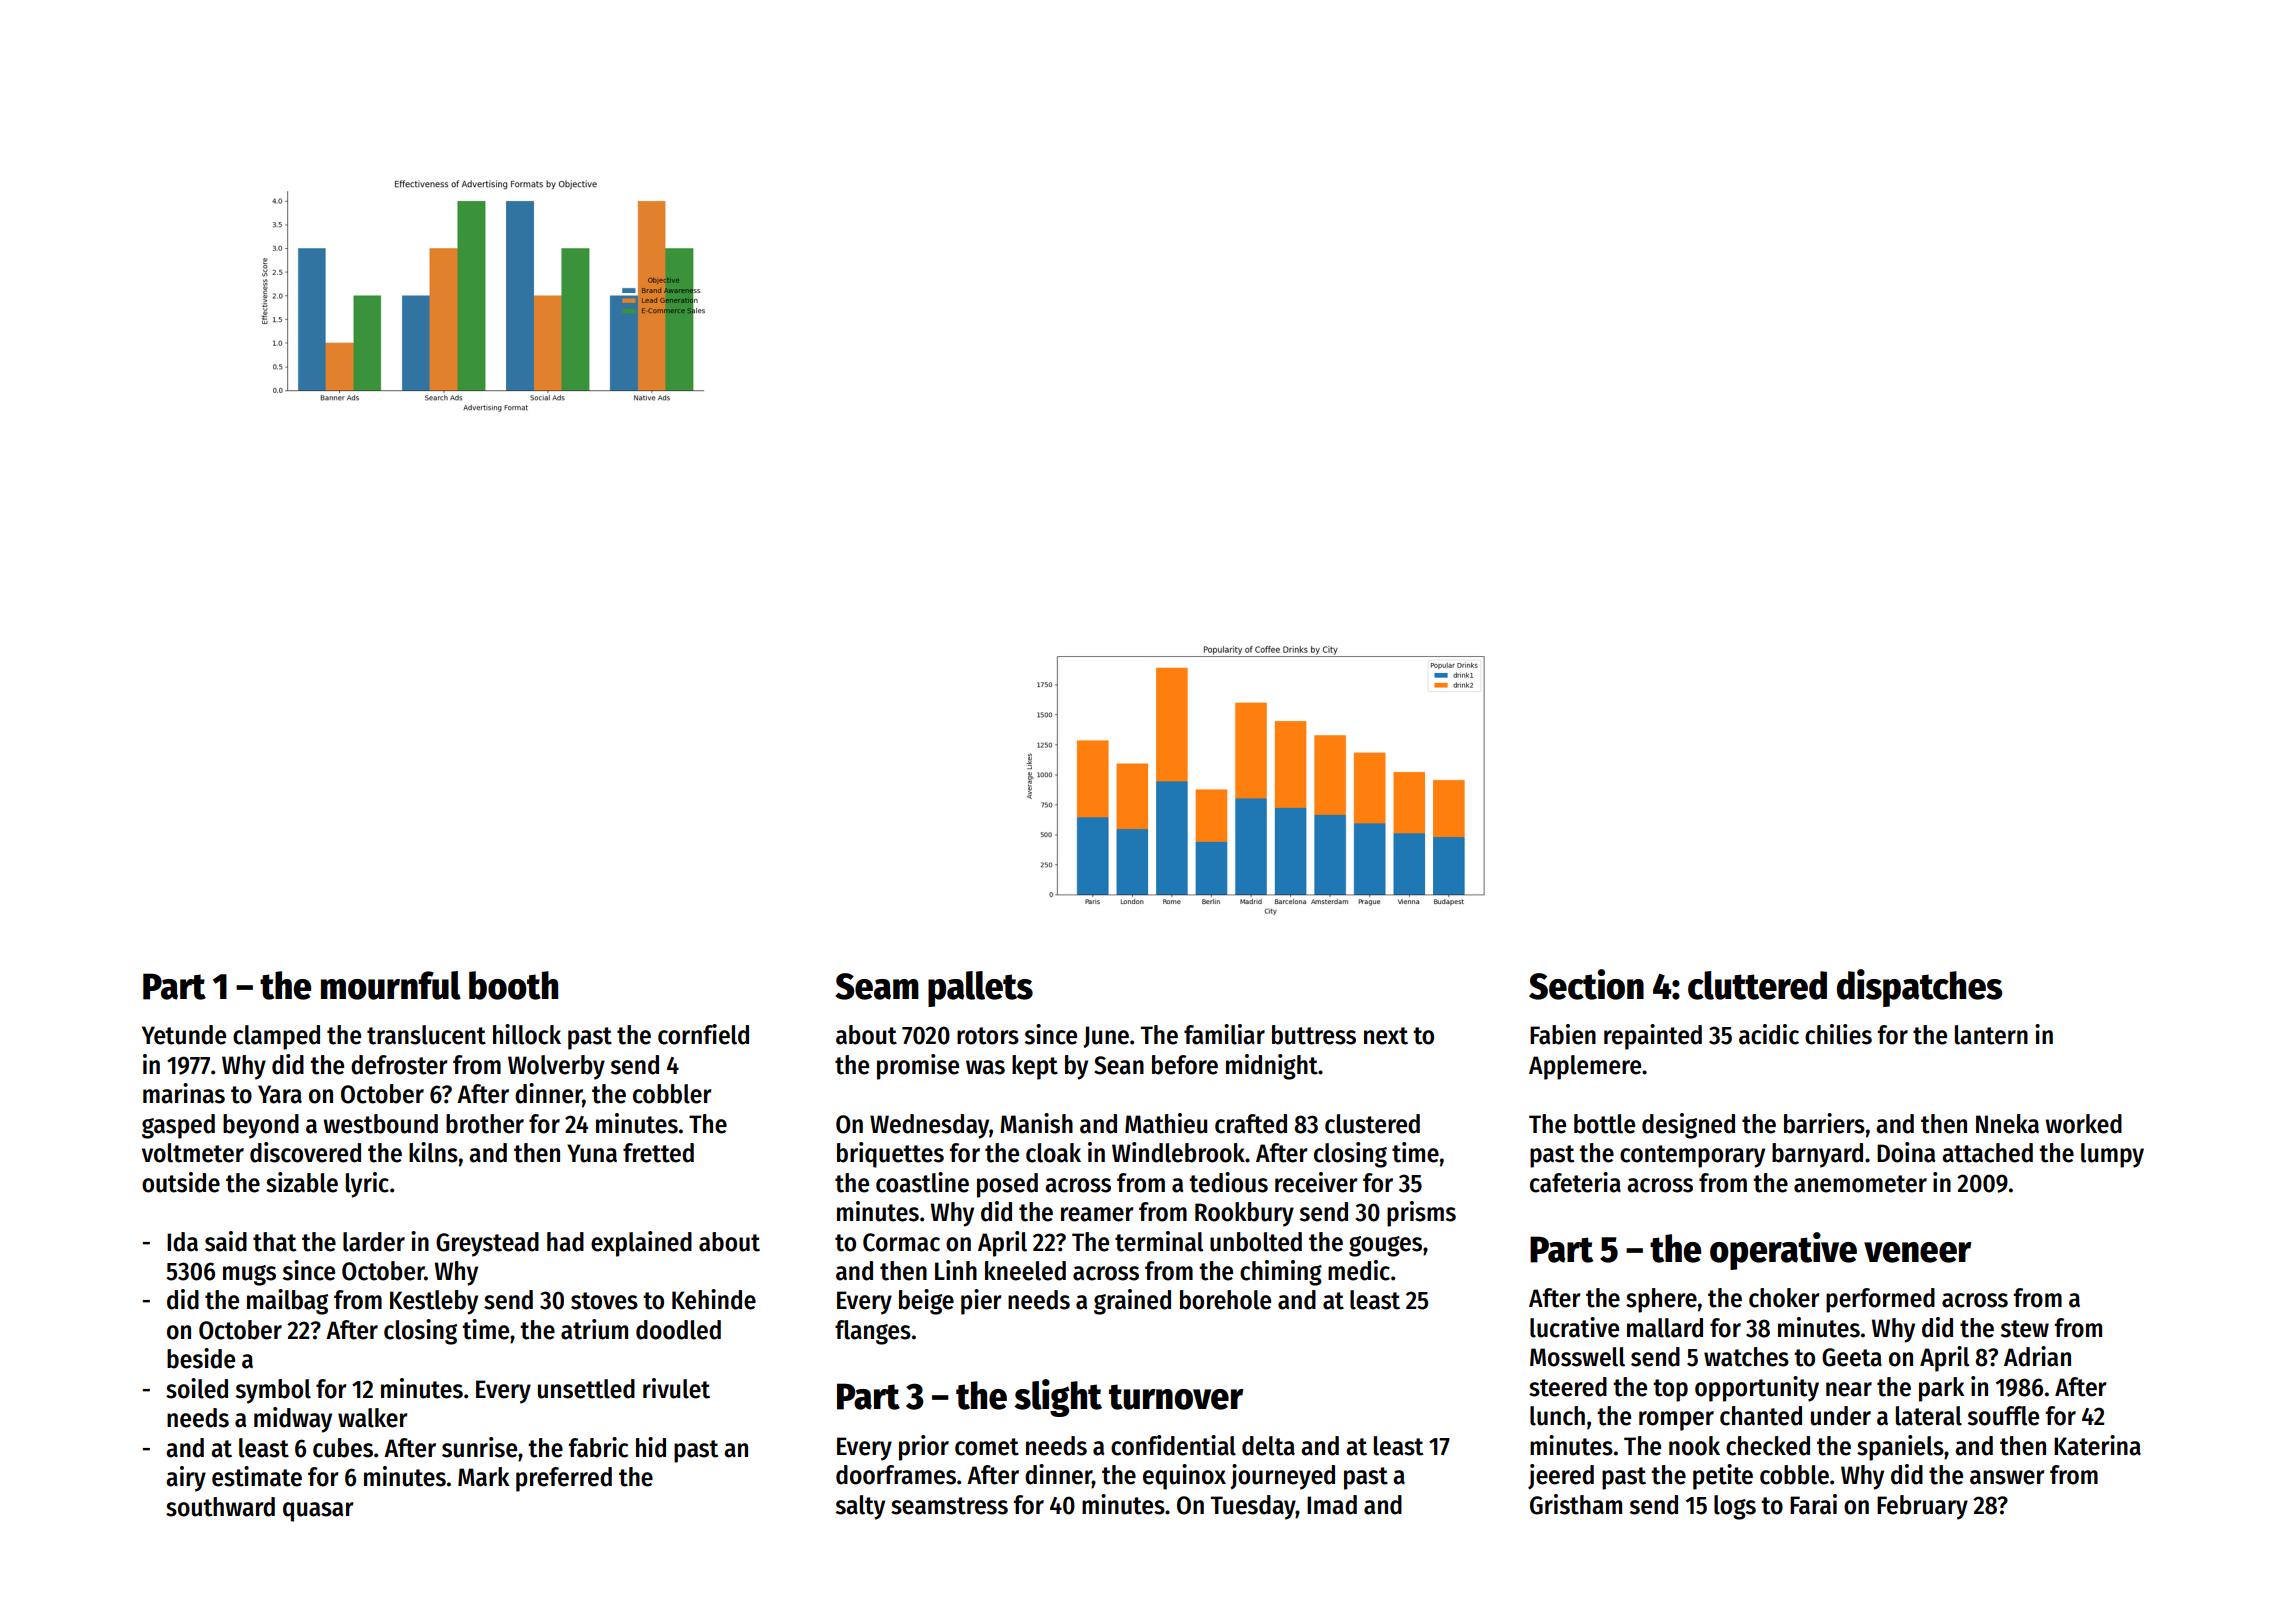  I want to click on crafted, so click(1251, 1124).
